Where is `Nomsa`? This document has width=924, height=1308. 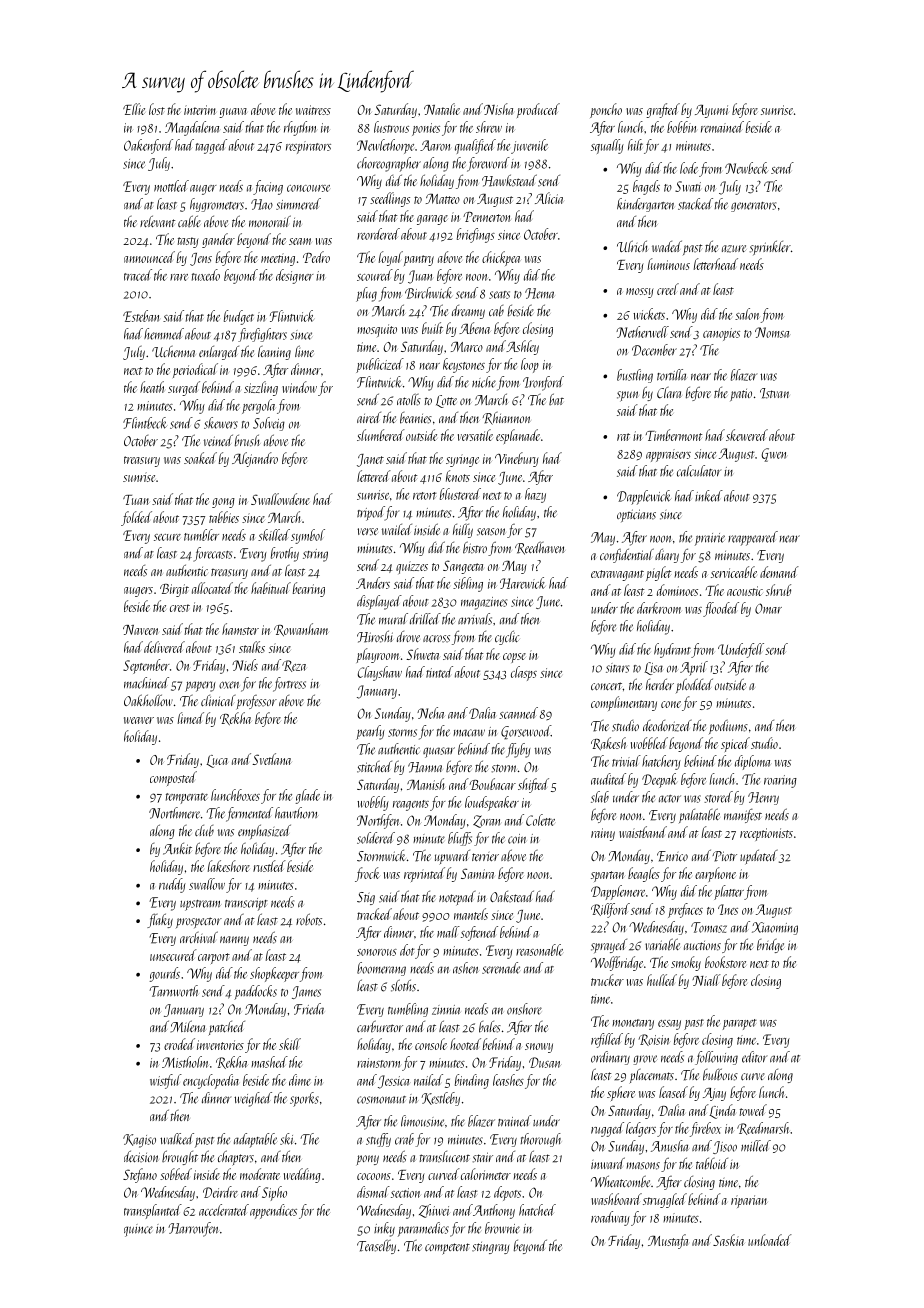 Nomsa is located at coordinates (772, 332).
